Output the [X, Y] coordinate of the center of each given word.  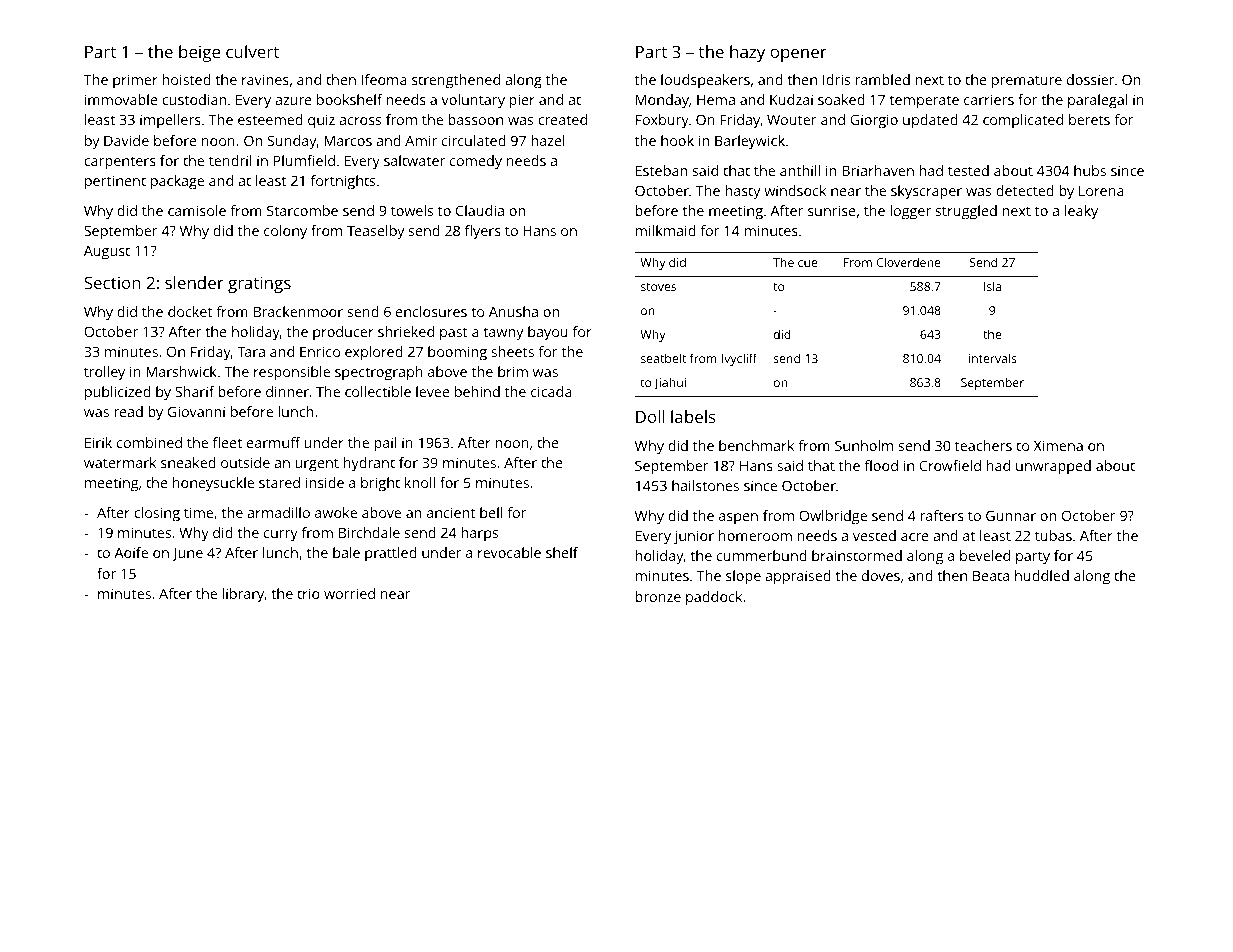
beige [199, 53]
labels [693, 416]
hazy [747, 53]
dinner [287, 391]
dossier [1091, 79]
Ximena [1058, 445]
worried [349, 593]
